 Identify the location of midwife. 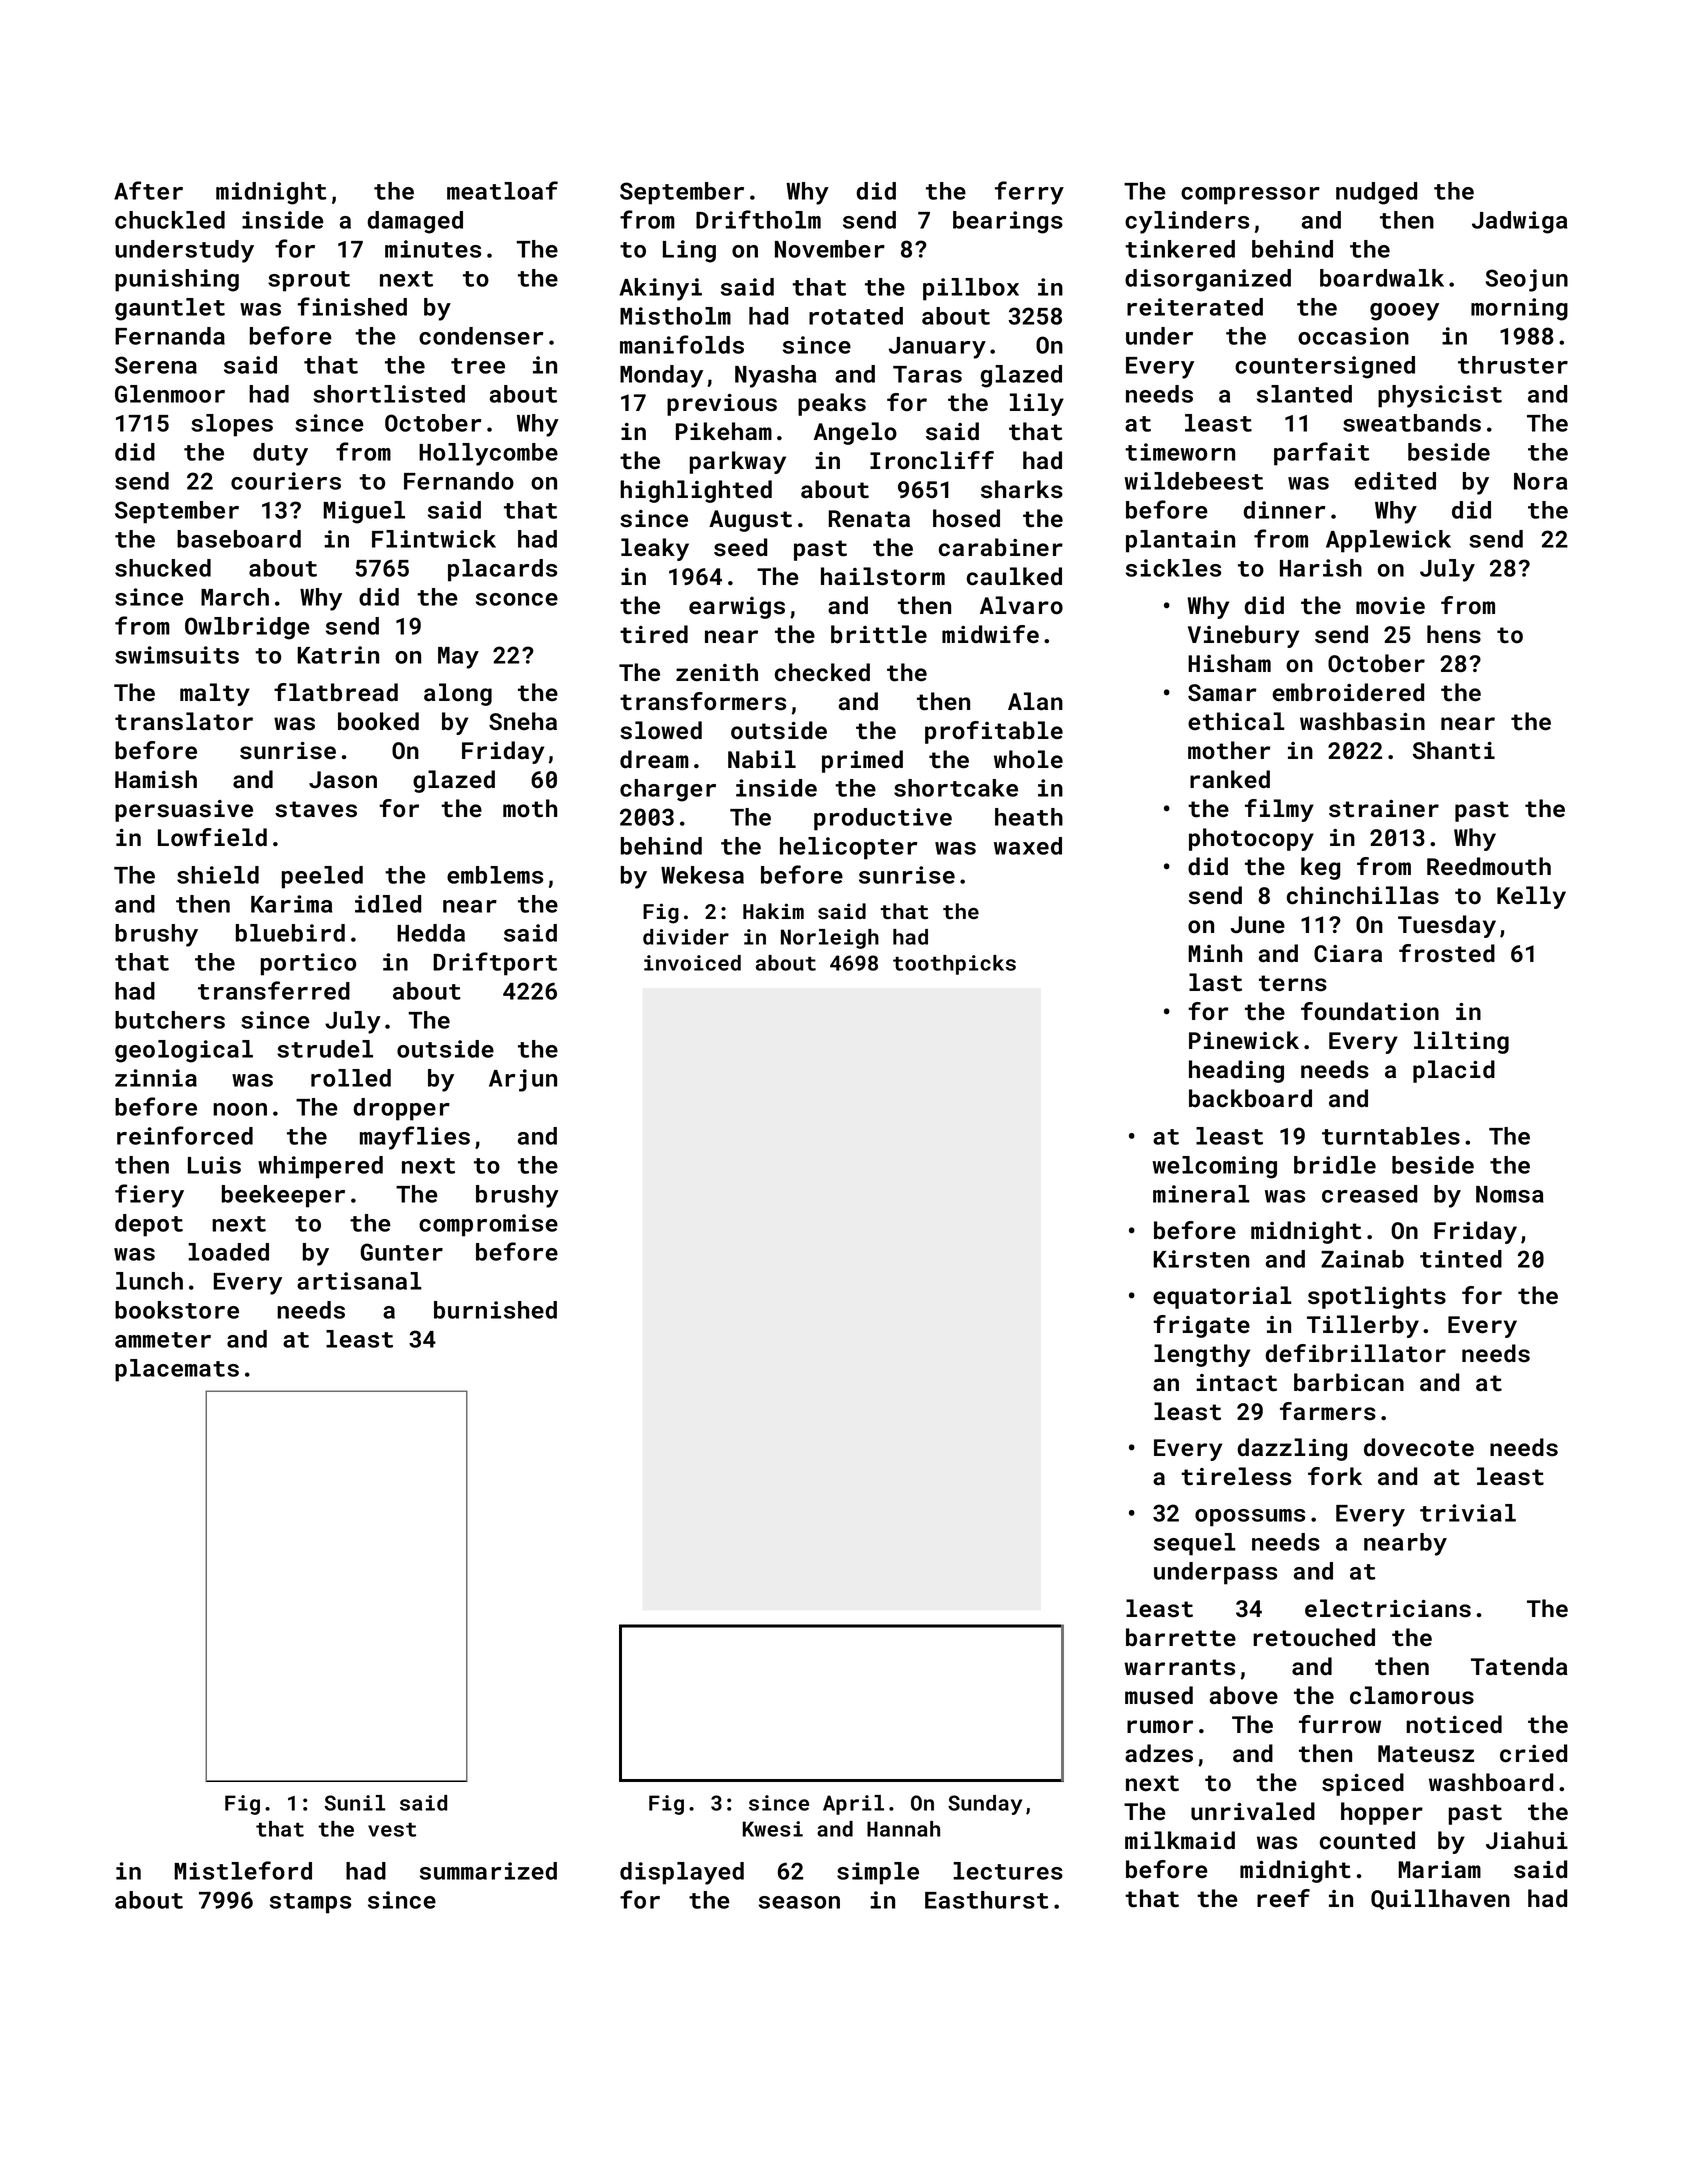
(990, 634).
